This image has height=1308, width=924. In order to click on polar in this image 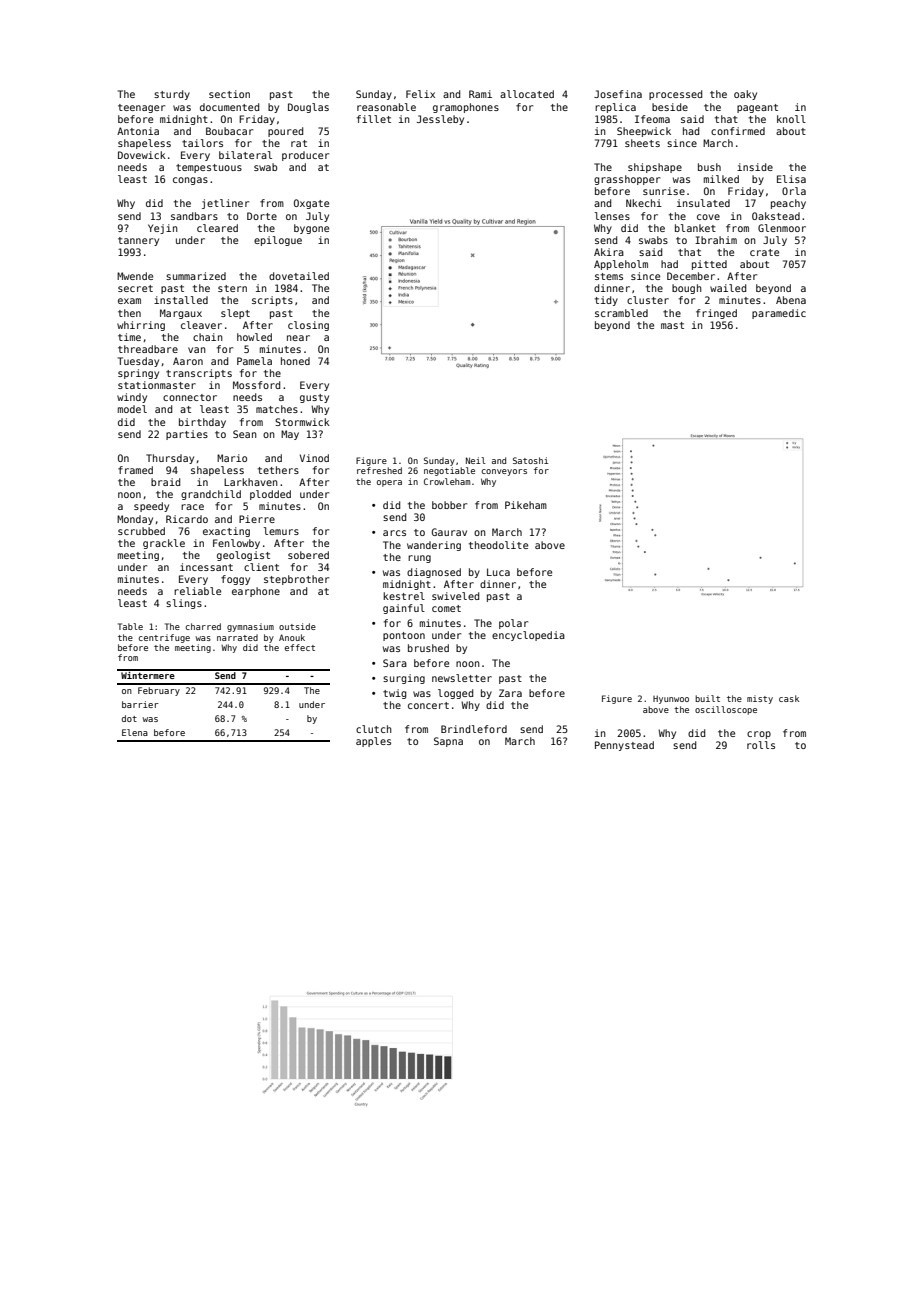, I will do `click(513, 624)`.
